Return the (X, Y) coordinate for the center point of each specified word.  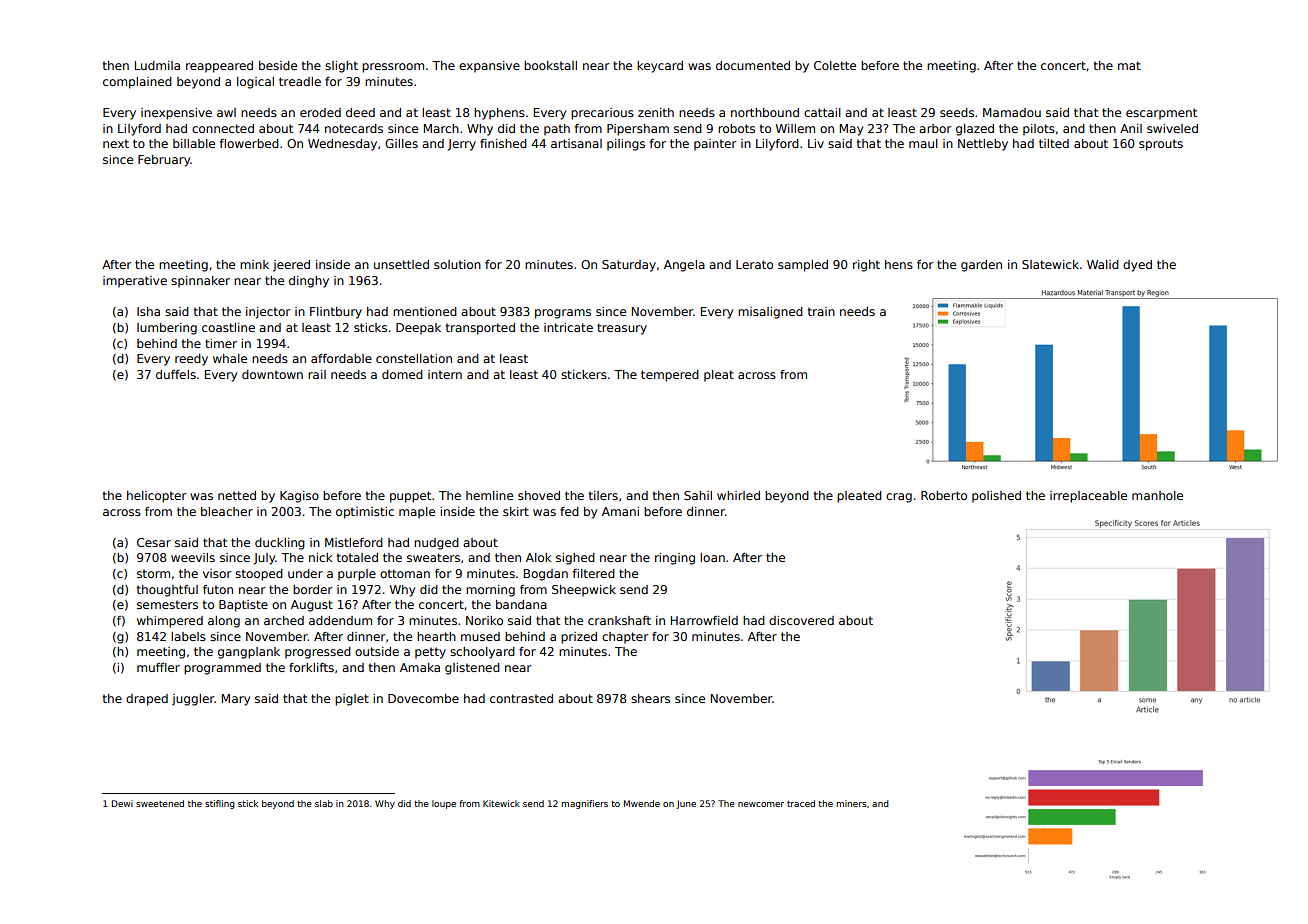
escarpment (1161, 114)
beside (278, 65)
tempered (670, 376)
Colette (835, 65)
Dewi (122, 803)
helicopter (157, 497)
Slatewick (1050, 264)
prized (579, 638)
